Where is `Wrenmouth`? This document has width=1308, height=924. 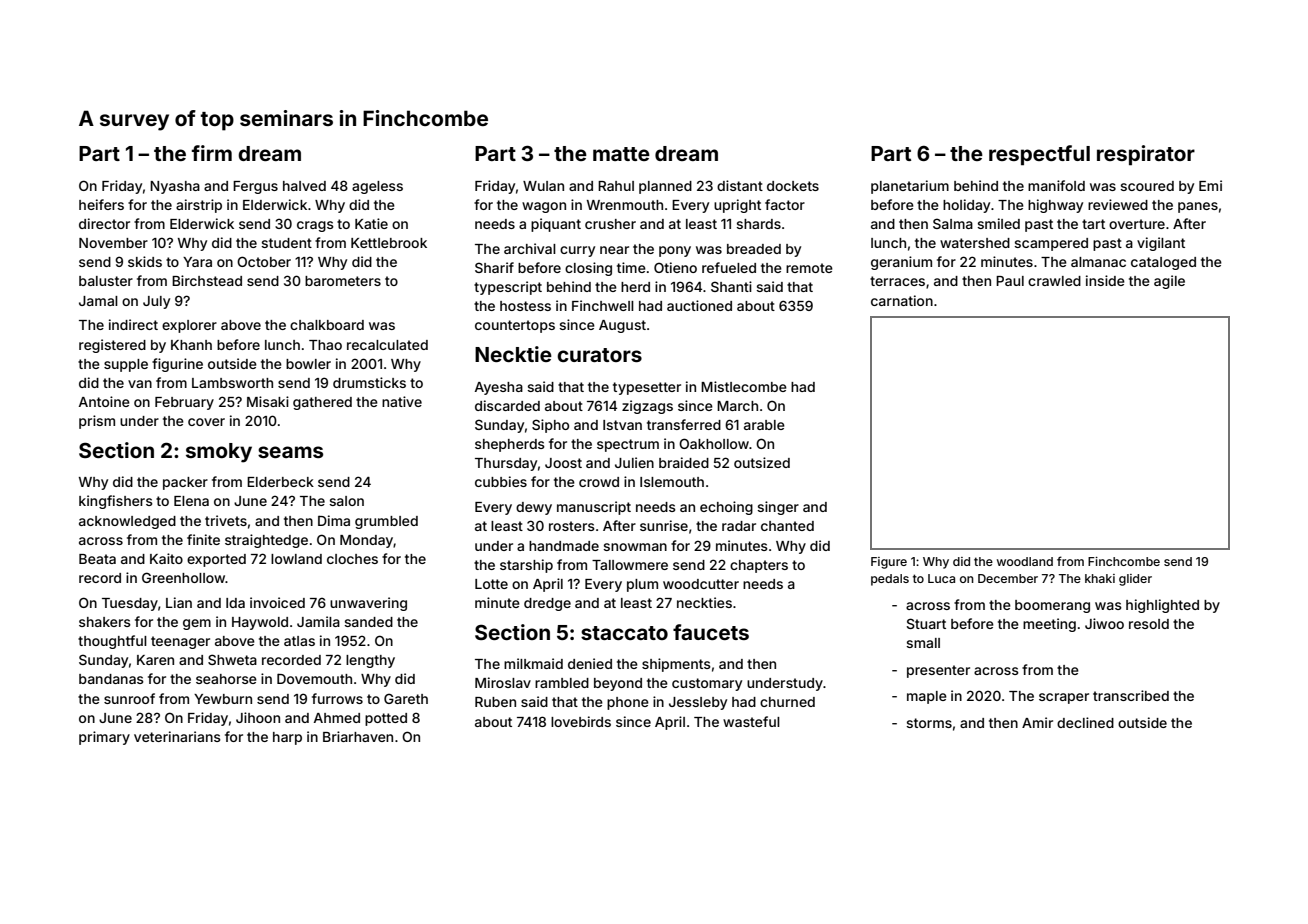
Wrenmouth is located at coordinates (625, 205).
